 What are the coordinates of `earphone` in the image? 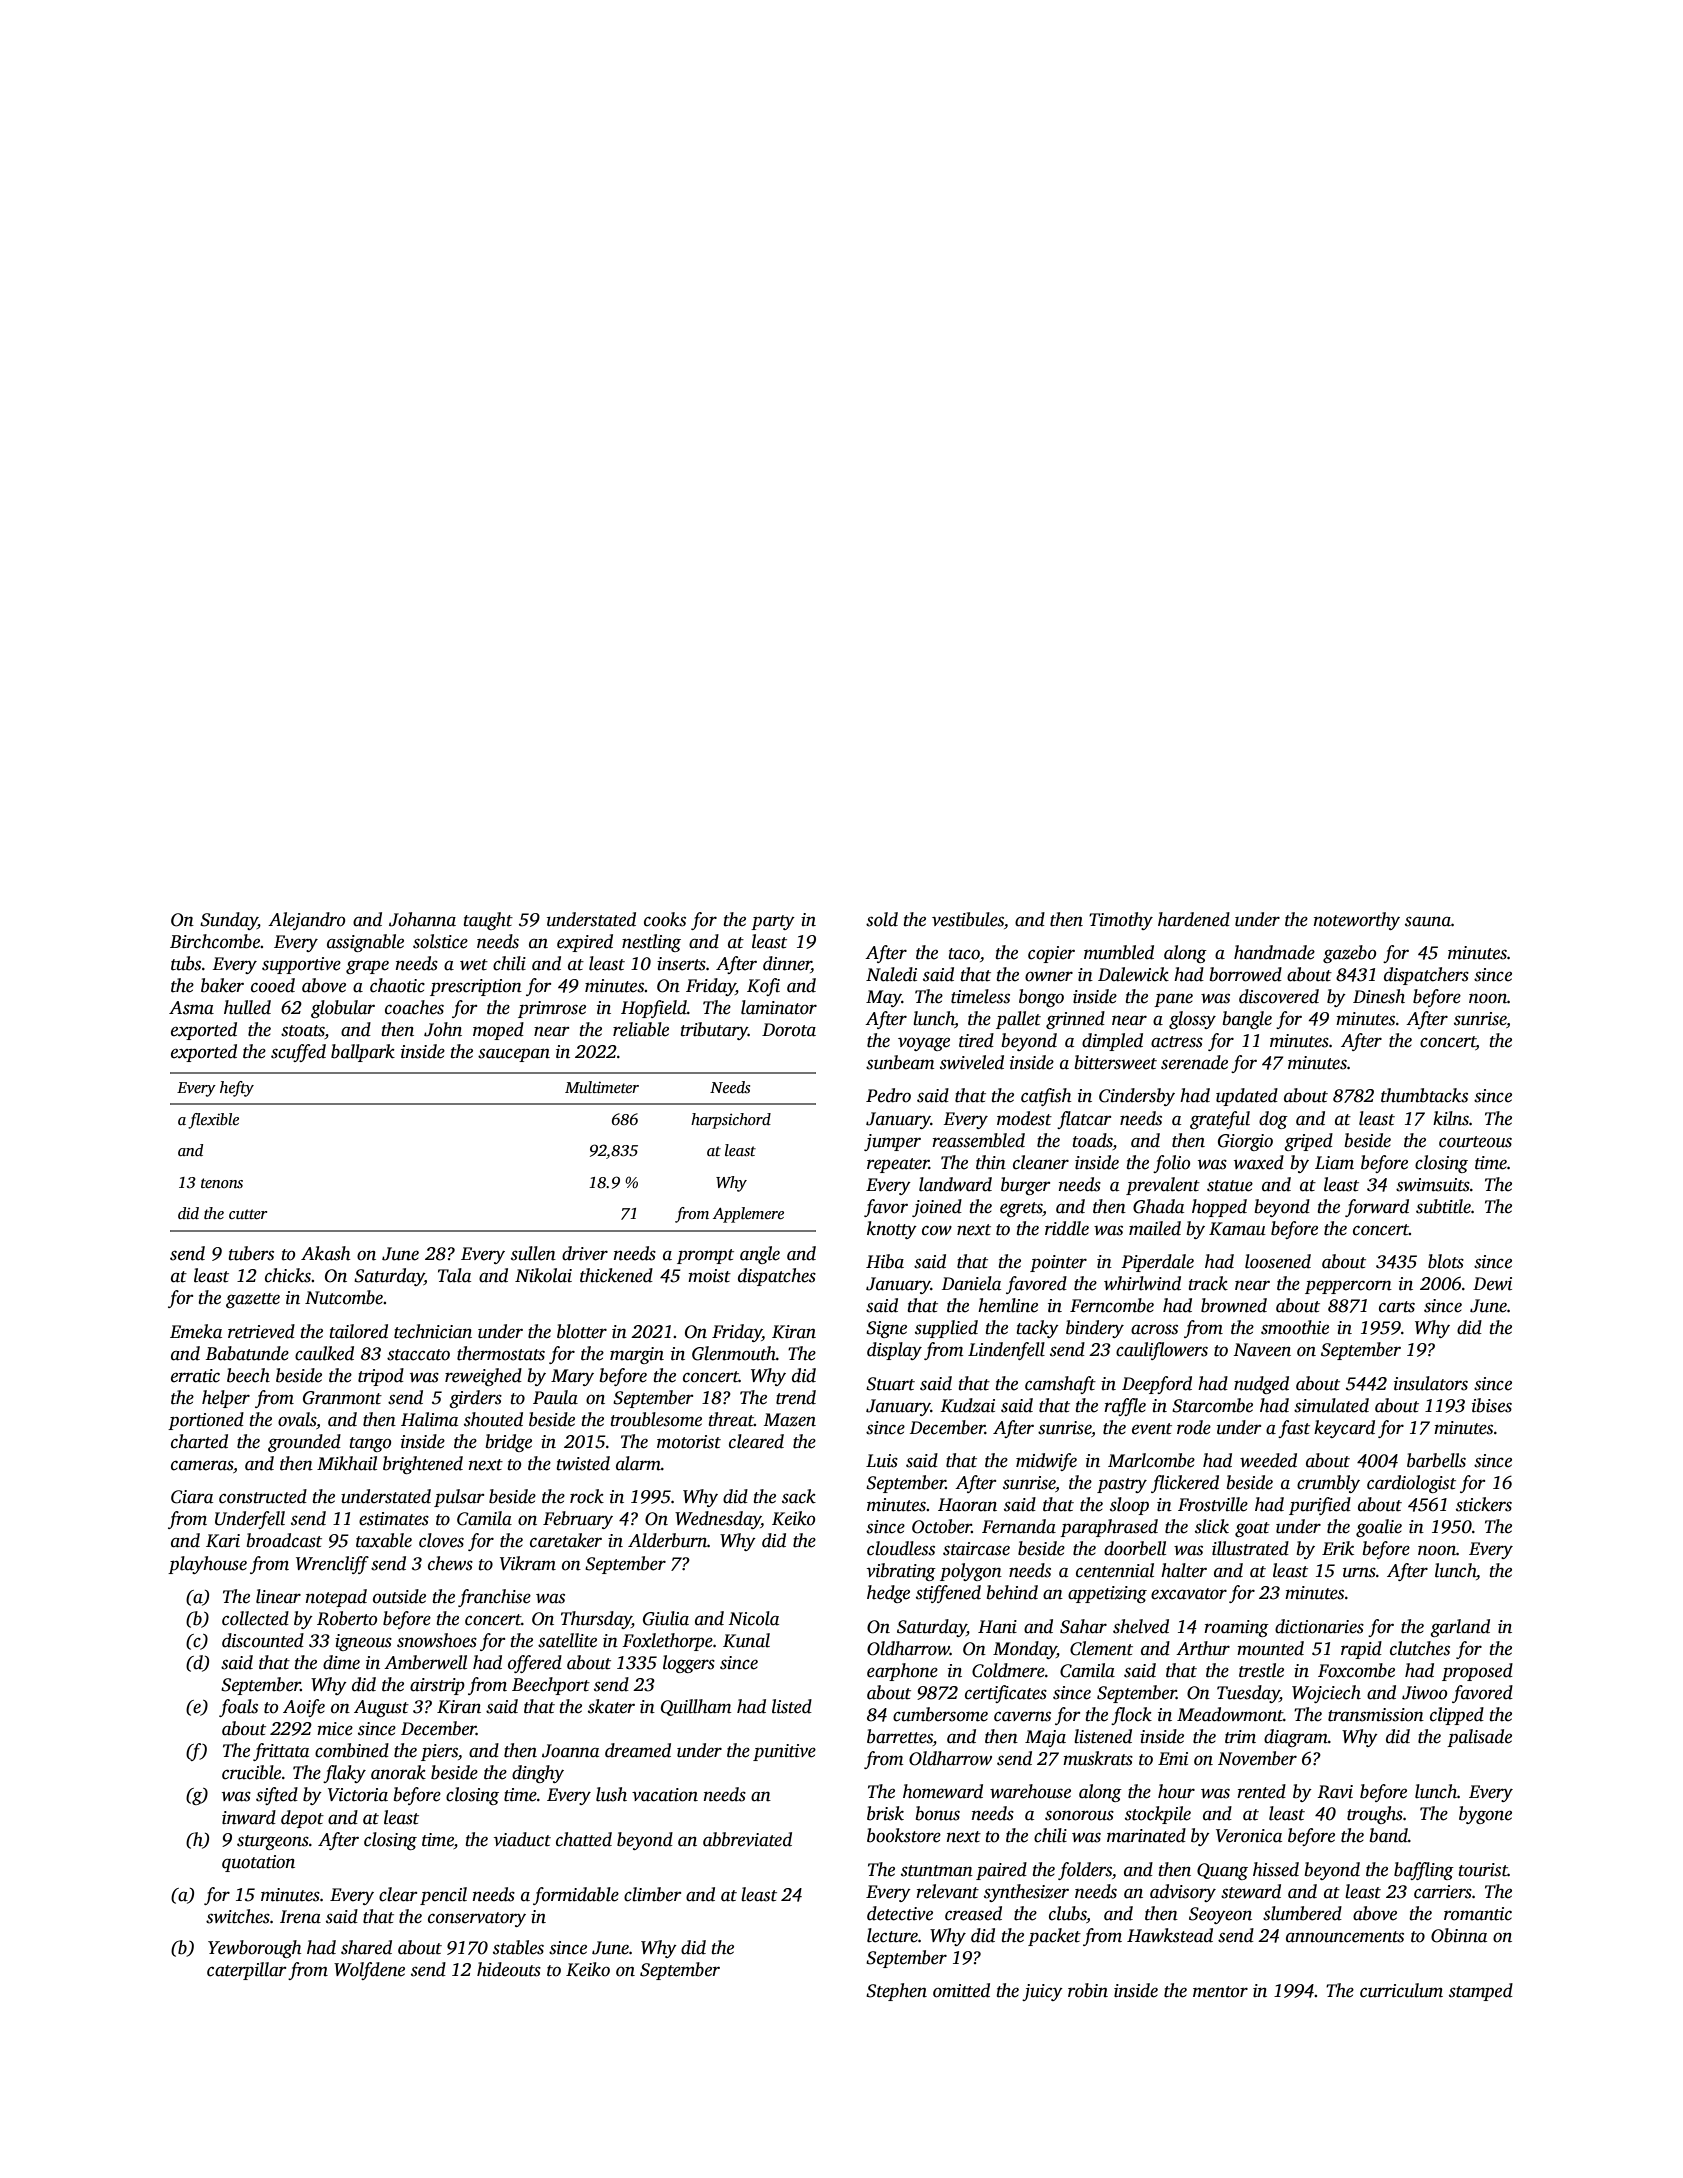 It's located at (902, 1672).
